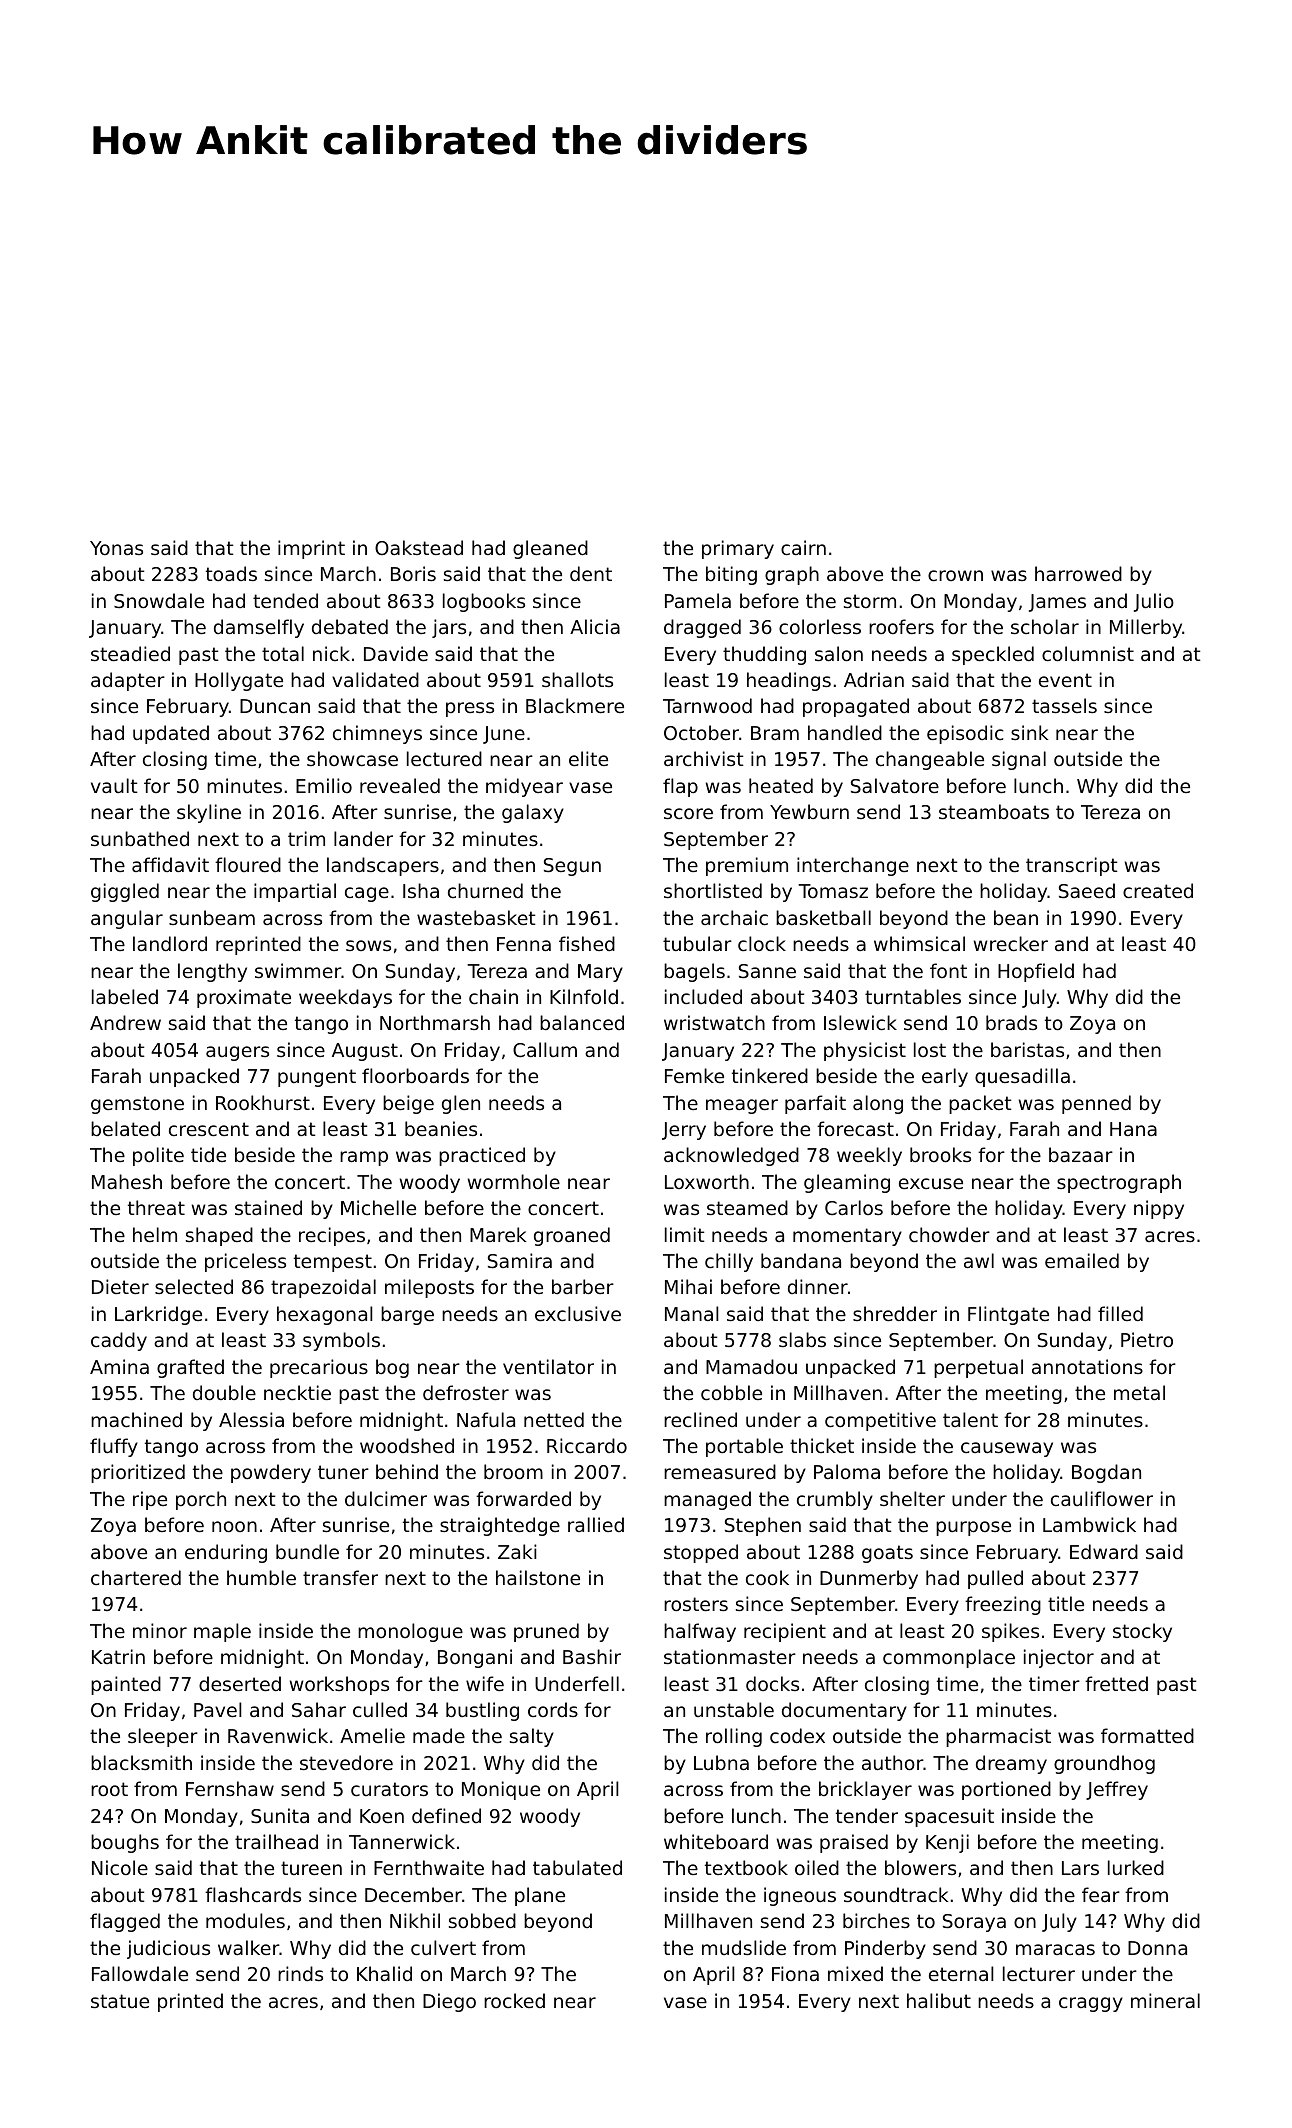 This document has height=2128, width=1292. What do you see at coordinates (449, 2002) in the document?
I see `Diego` at bounding box center [449, 2002].
